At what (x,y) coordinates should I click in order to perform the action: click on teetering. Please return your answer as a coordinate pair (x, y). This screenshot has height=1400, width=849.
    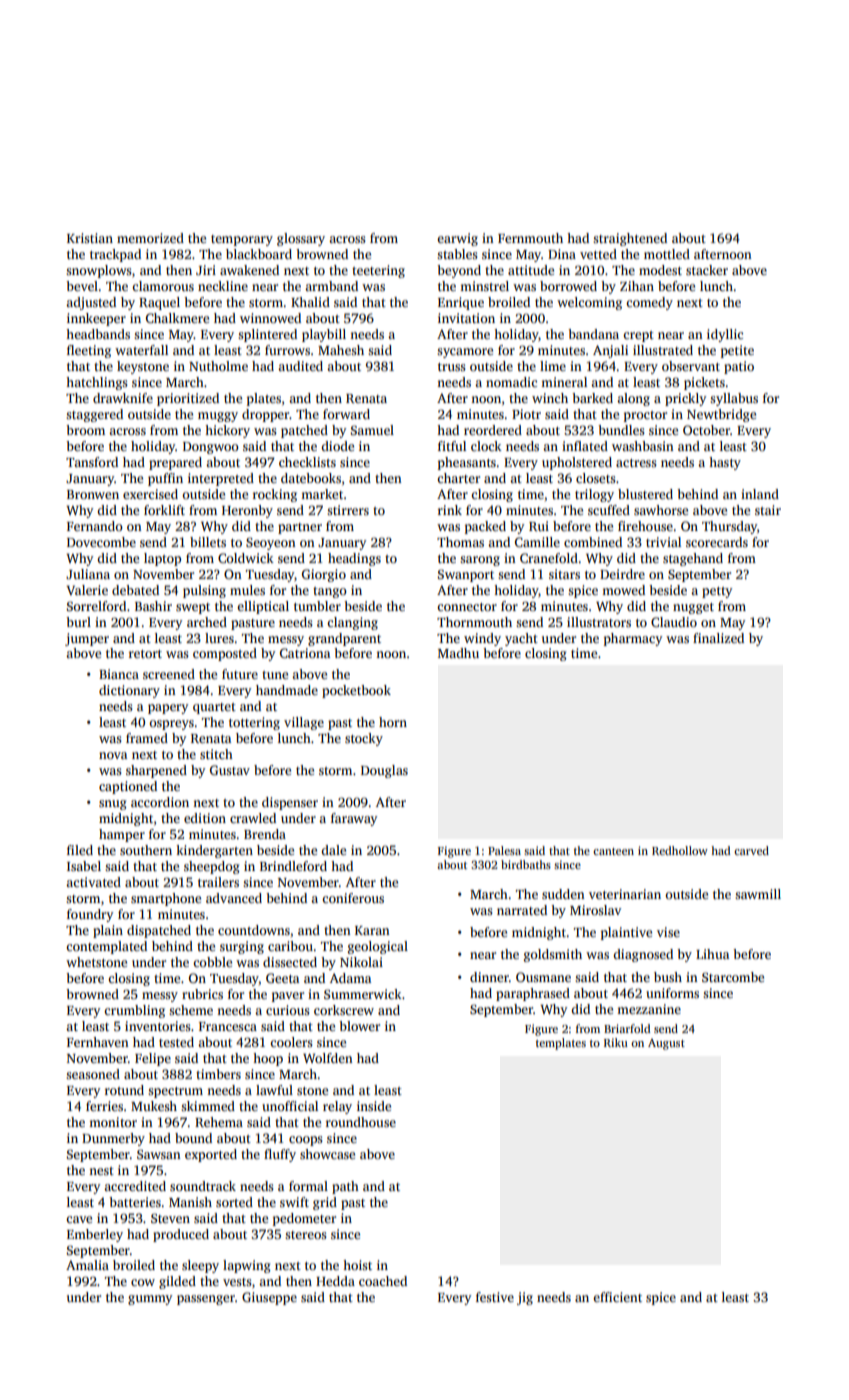
    Looking at the image, I should click on (378, 271).
